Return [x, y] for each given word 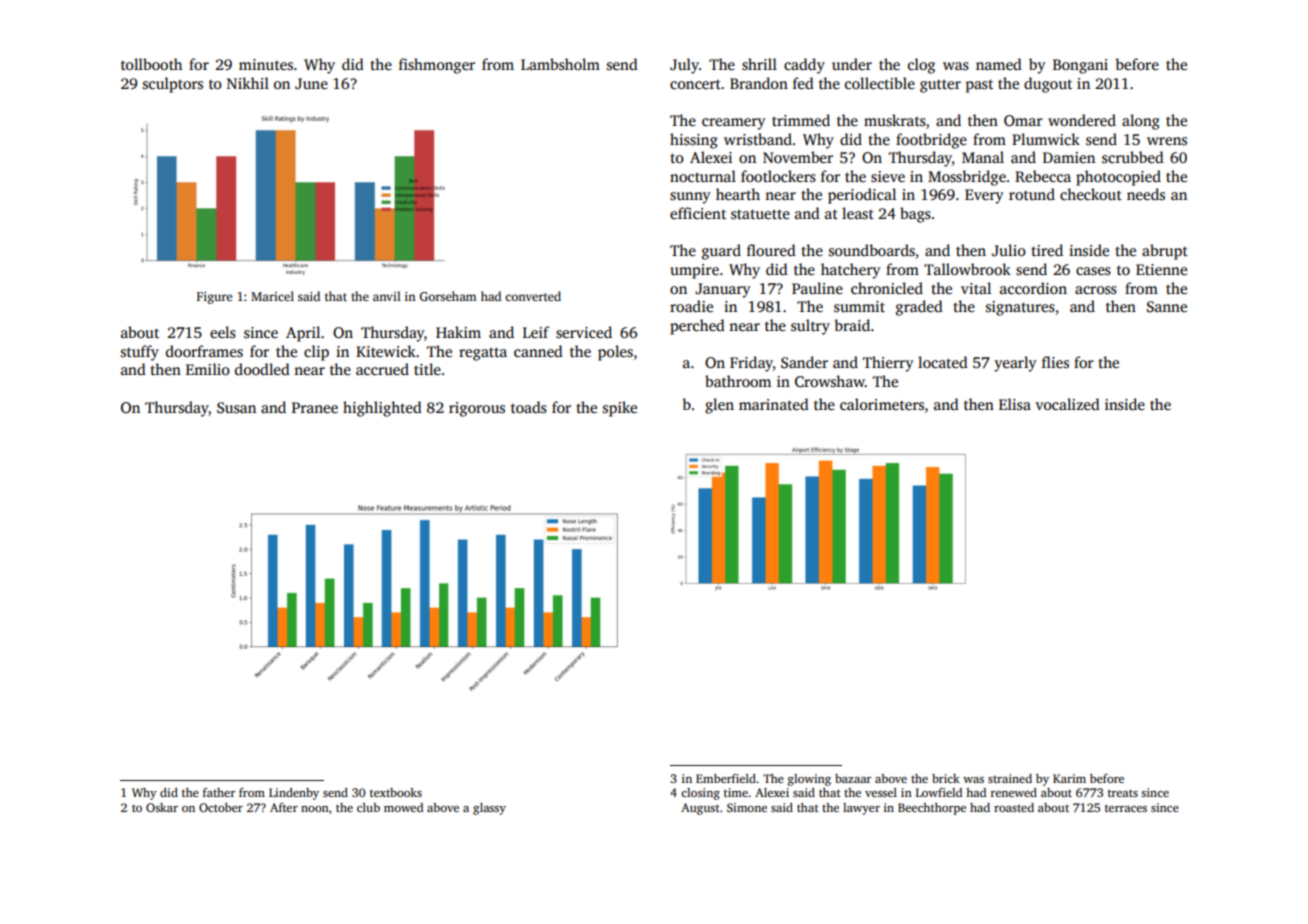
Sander [804, 362]
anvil [387, 296]
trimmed [801, 120]
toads [529, 407]
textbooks [396, 792]
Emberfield [726, 778]
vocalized [1067, 404]
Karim [1069, 778]
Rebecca [1043, 176]
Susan [236, 408]
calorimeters [882, 404]
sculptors [173, 85]
